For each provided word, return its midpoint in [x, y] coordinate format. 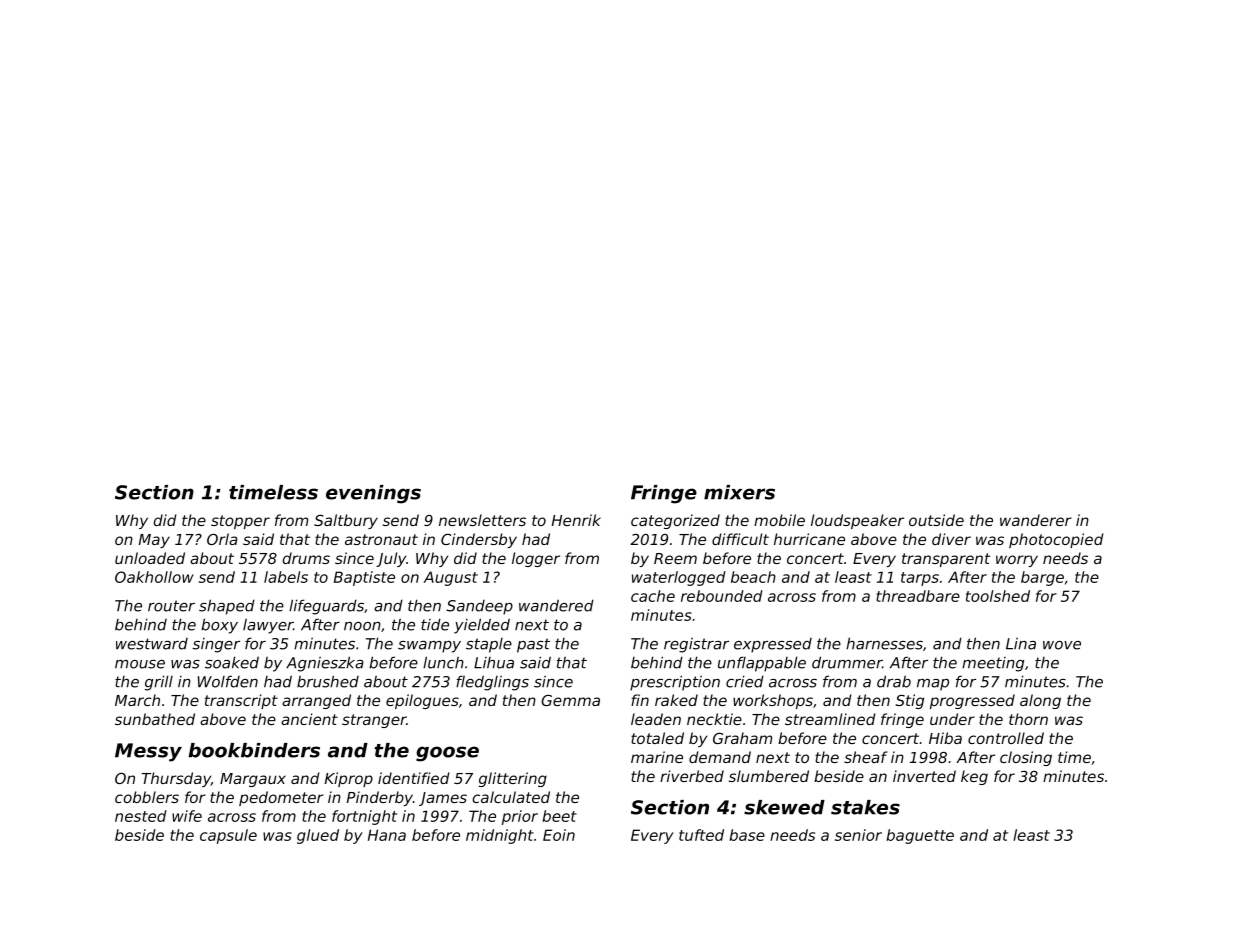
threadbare [918, 596]
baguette [920, 836]
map [933, 685]
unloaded [150, 558]
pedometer [281, 798]
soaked [232, 662]
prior [520, 817]
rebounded [722, 596]
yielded [482, 626]
